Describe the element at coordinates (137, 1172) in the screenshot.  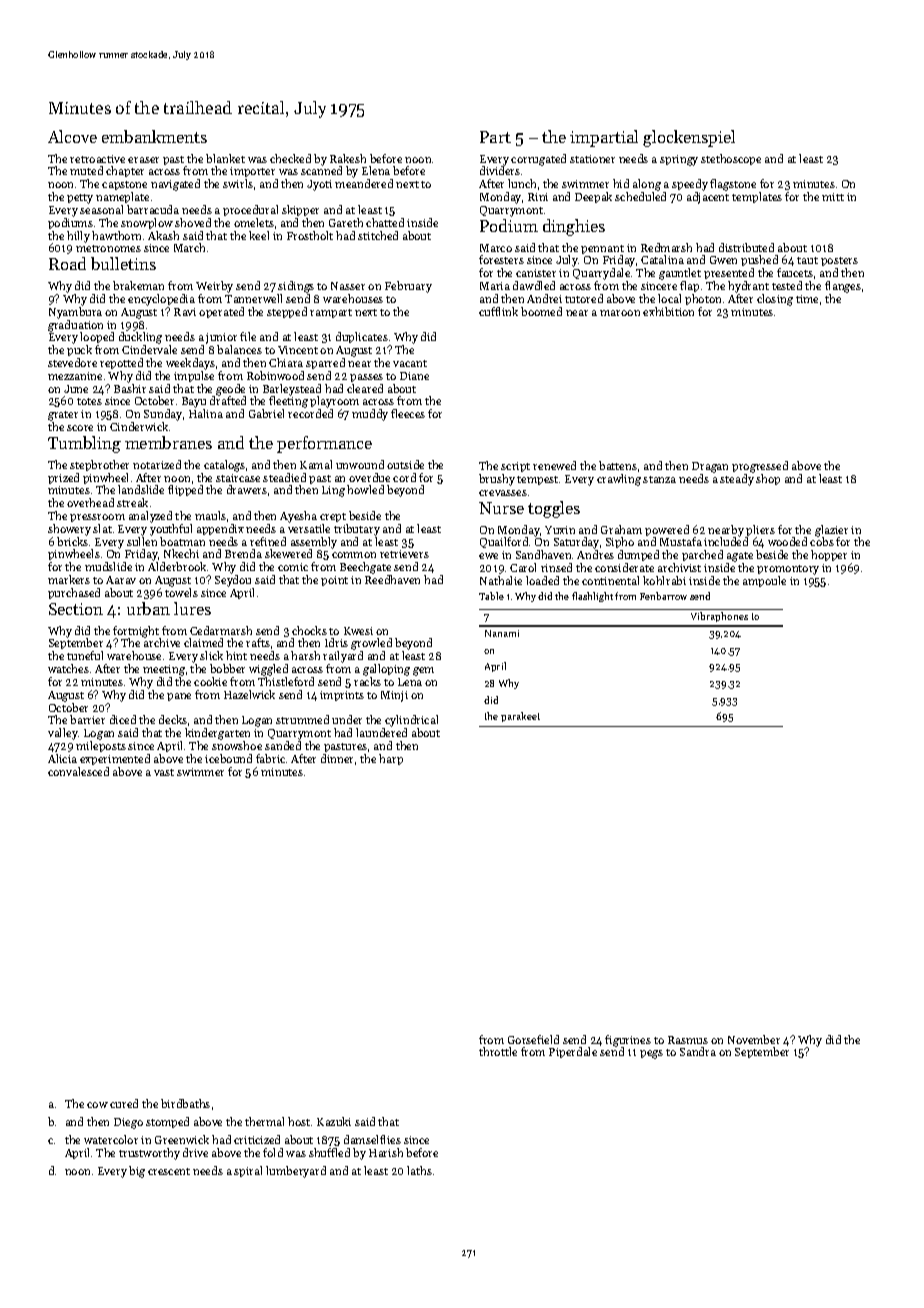
I see `big` at that location.
